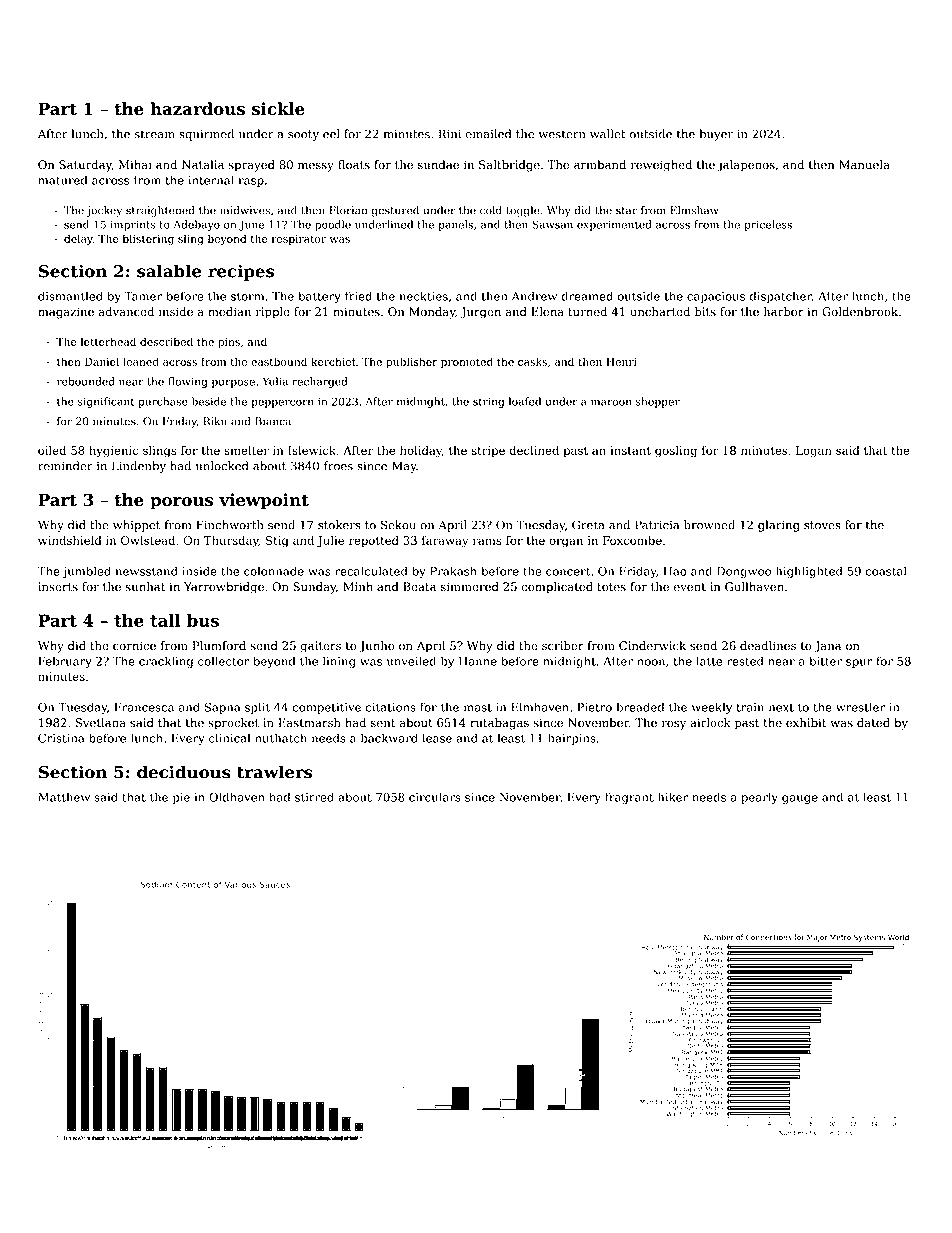 This image has height=1233, width=952. What do you see at coordinates (629, 798) in the image?
I see `fragrant` at bounding box center [629, 798].
